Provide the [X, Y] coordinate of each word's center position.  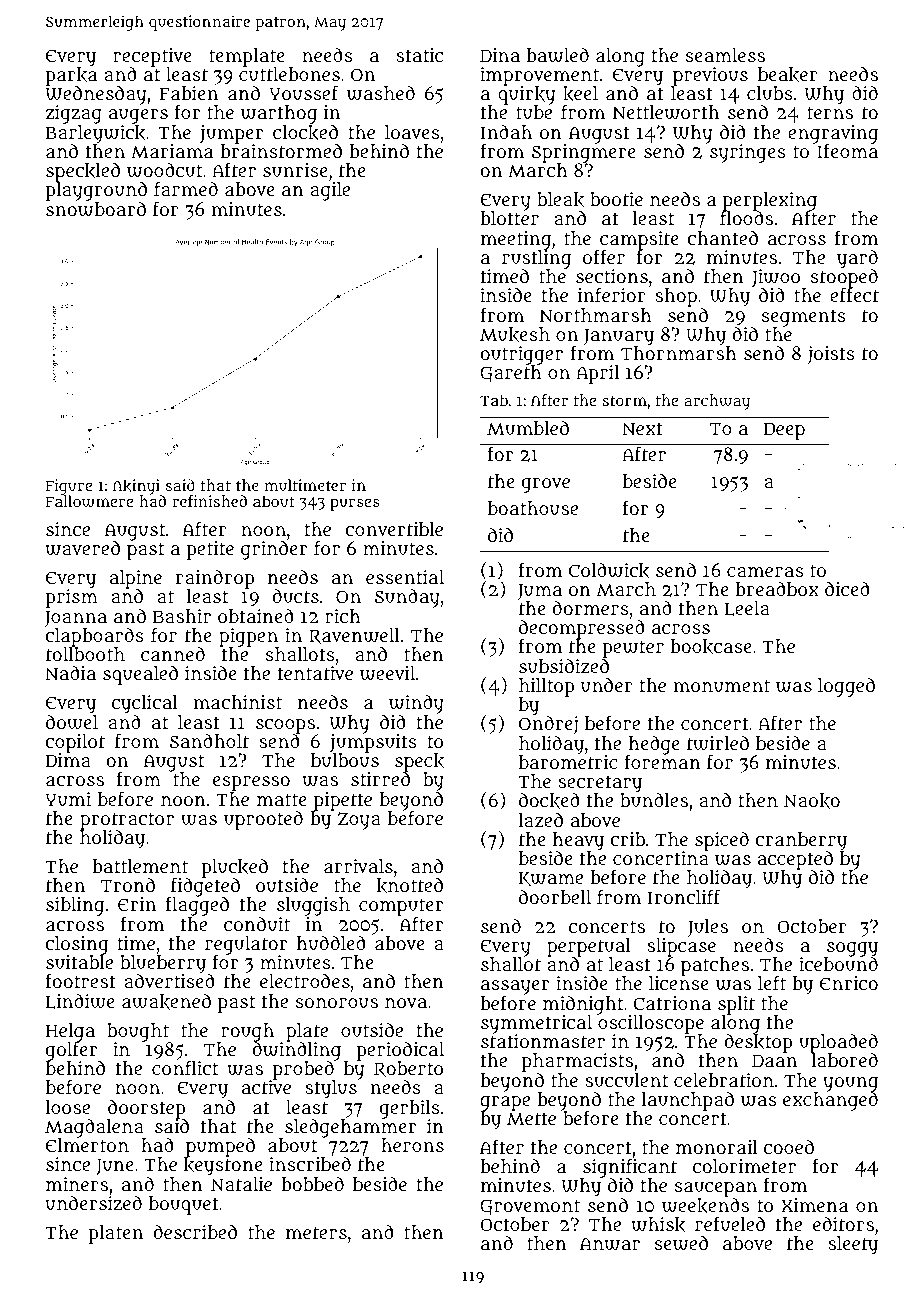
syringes [748, 153]
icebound [838, 964]
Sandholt [209, 740]
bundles [654, 800]
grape [505, 1104]
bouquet [184, 1205]
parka [71, 76]
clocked [305, 133]
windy [416, 704]
